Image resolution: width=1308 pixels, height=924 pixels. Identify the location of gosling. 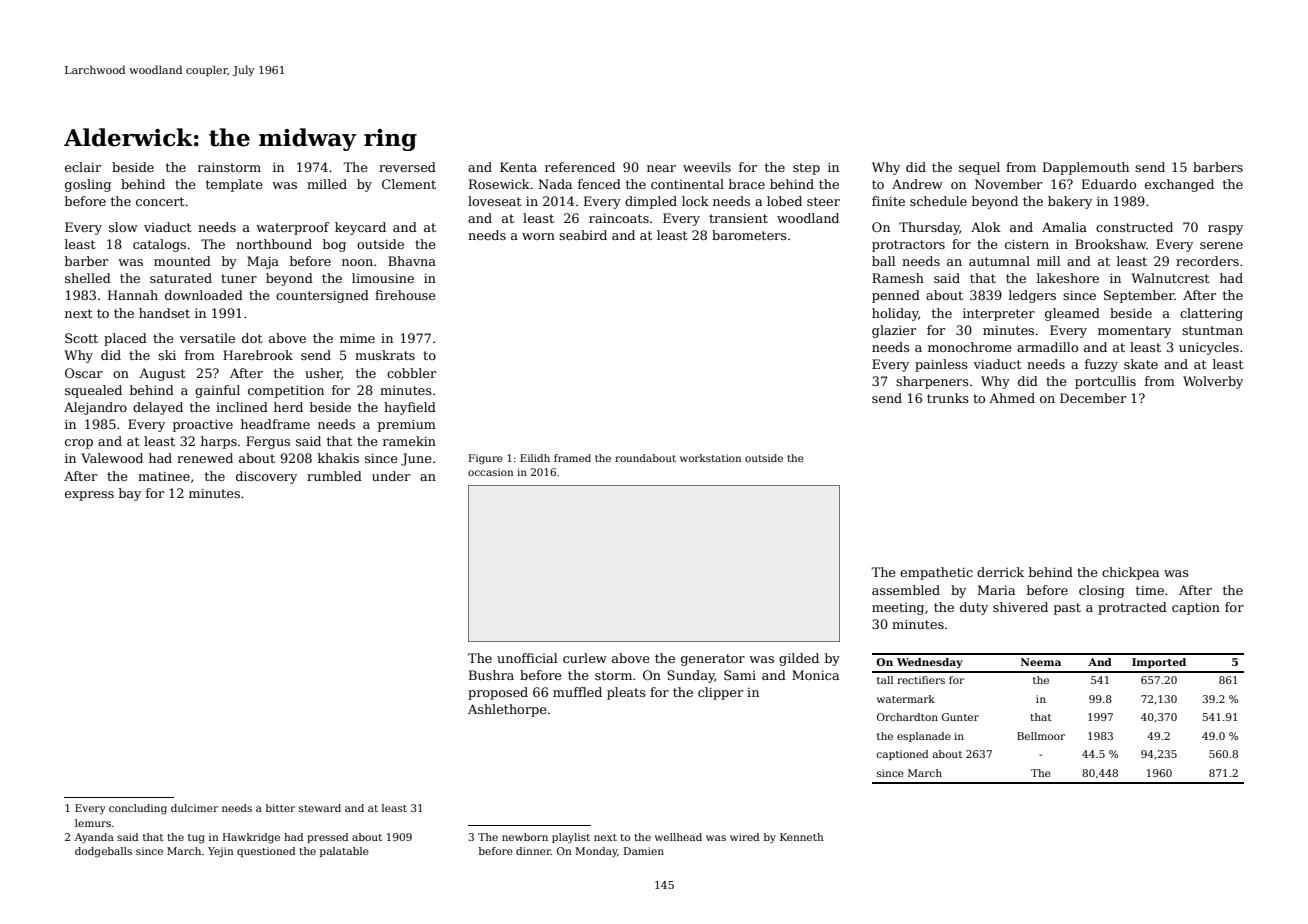
(88, 185).
